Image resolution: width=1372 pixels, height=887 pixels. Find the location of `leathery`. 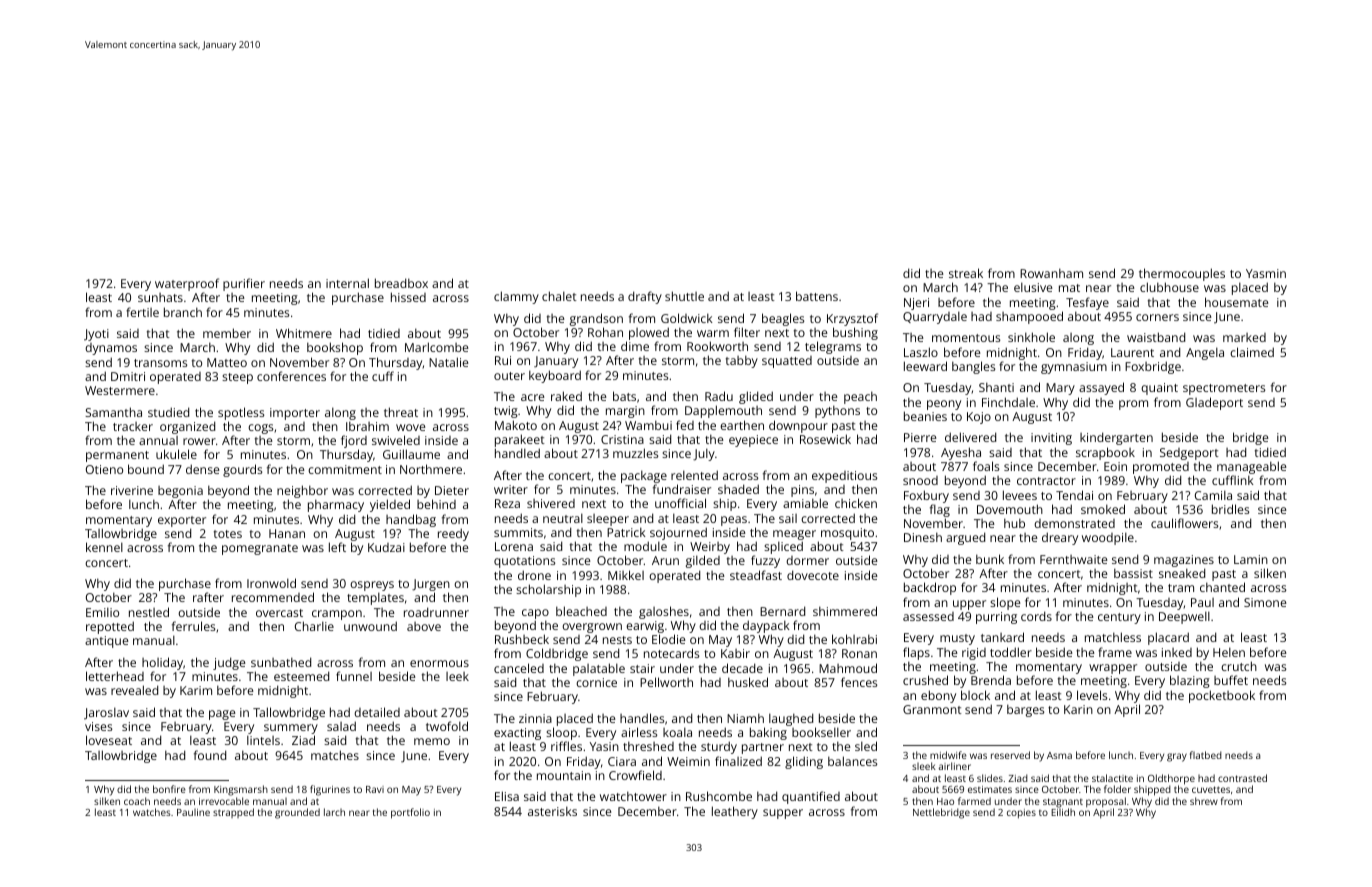

leathery is located at coordinates (735, 812).
